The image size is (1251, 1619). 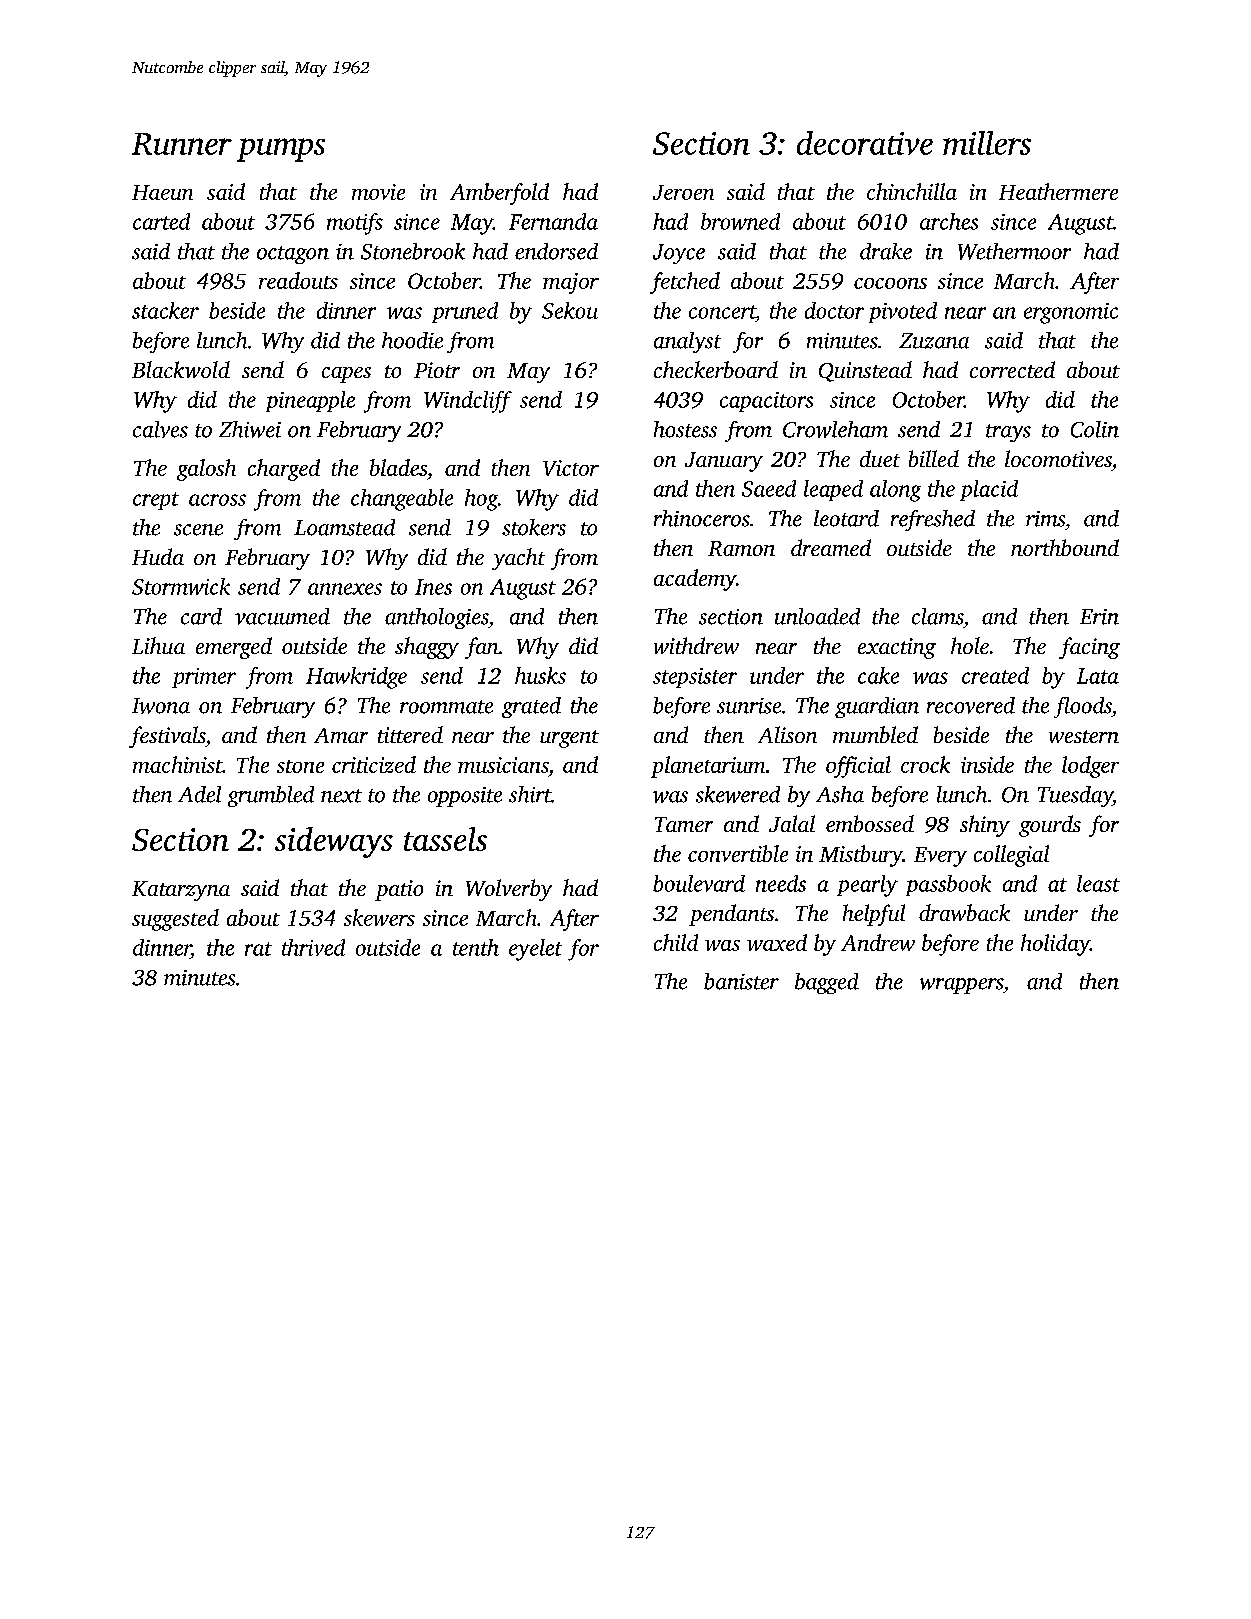 What do you see at coordinates (702, 518) in the page?
I see `rhinoceros` at bounding box center [702, 518].
